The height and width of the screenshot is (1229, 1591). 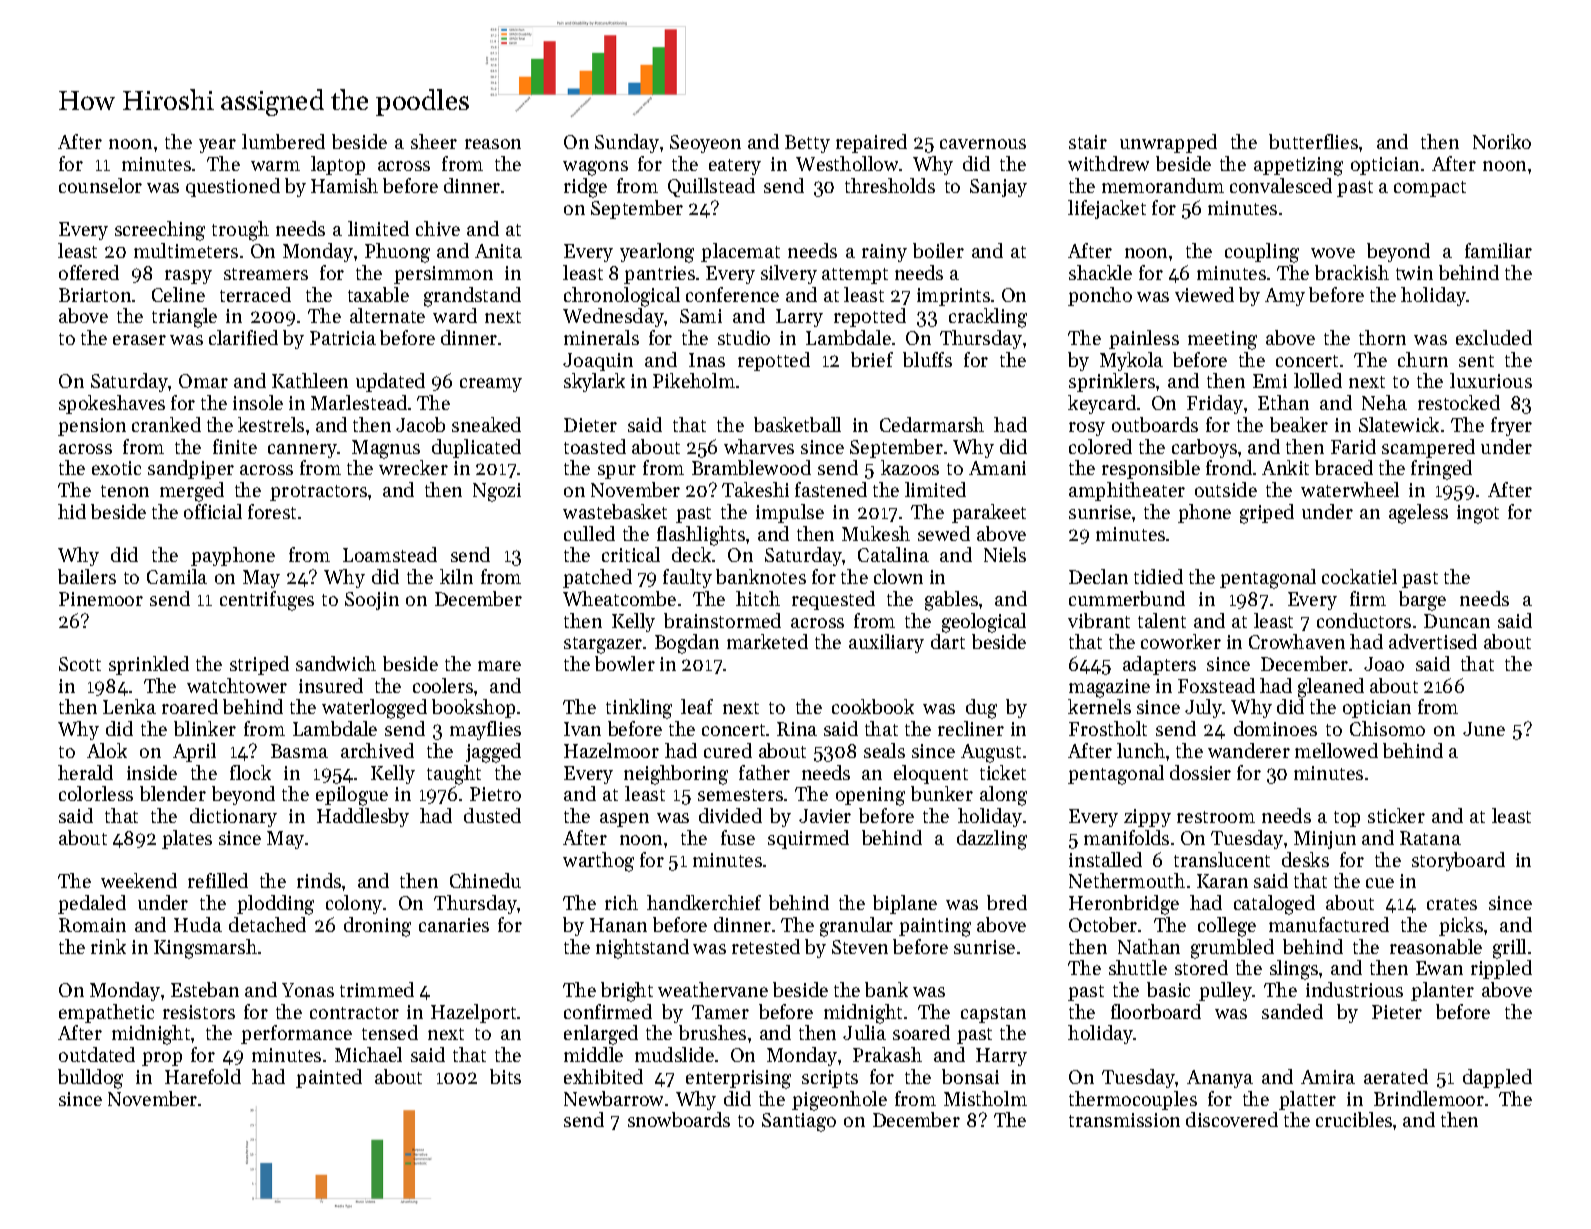 What do you see at coordinates (319, 880) in the screenshot?
I see `rinds` at bounding box center [319, 880].
